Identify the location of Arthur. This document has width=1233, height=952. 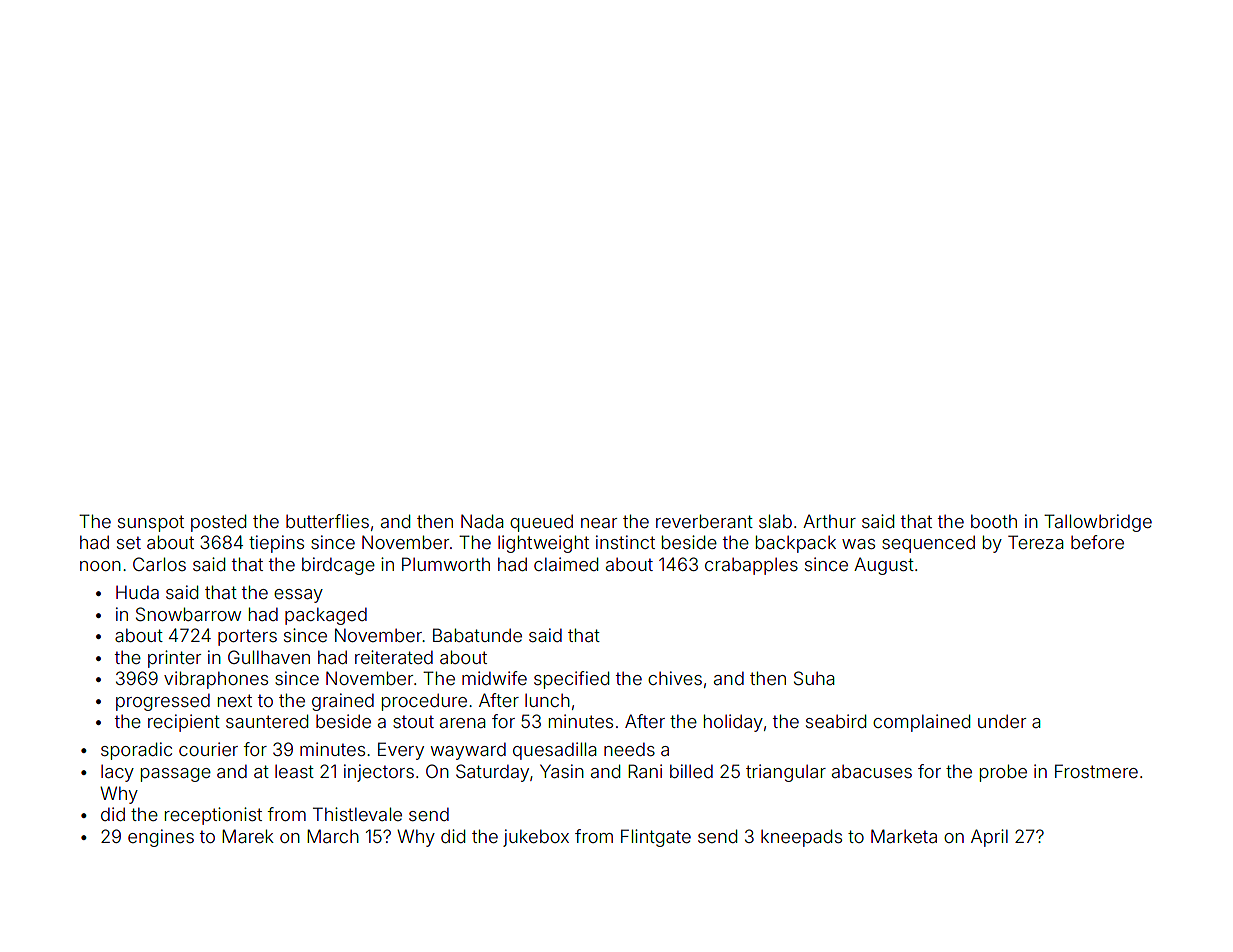
(829, 521).
